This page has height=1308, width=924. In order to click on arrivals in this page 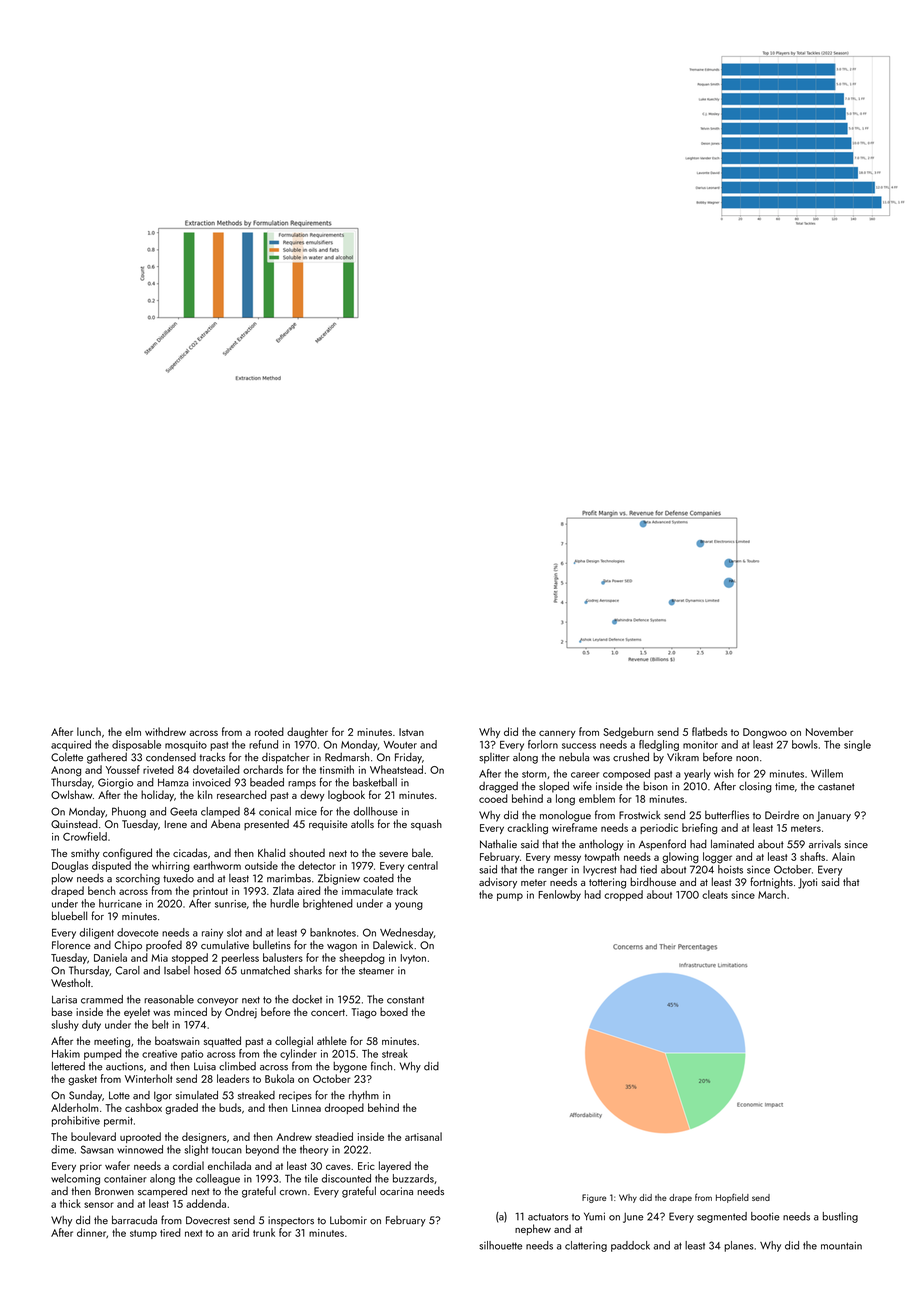, I will do `click(825, 844)`.
